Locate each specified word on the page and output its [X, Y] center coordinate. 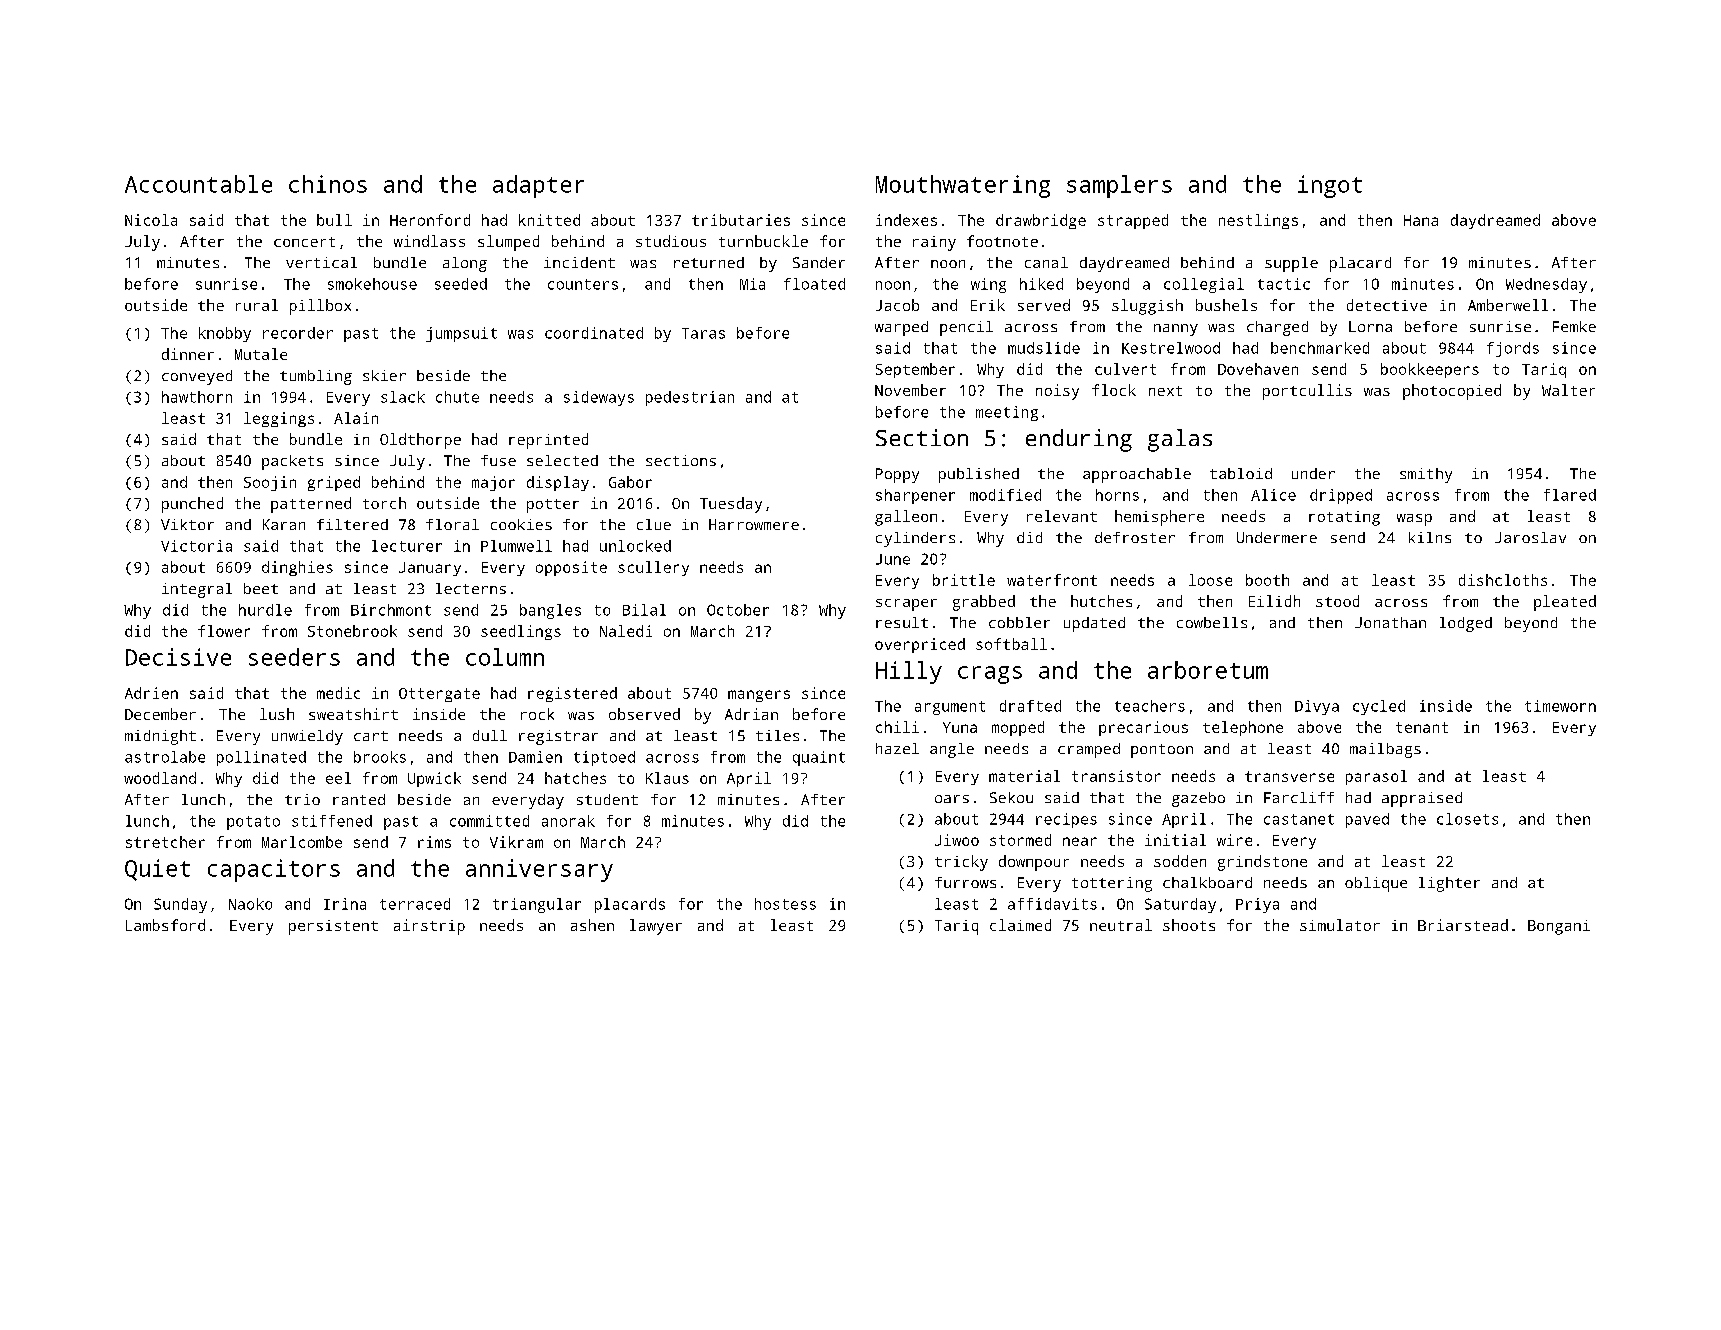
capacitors [274, 870]
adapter [538, 186]
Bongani [1559, 927]
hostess [785, 904]
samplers [1119, 186]
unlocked [635, 546]
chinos [328, 184]
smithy [1426, 475]
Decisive [178, 657]
